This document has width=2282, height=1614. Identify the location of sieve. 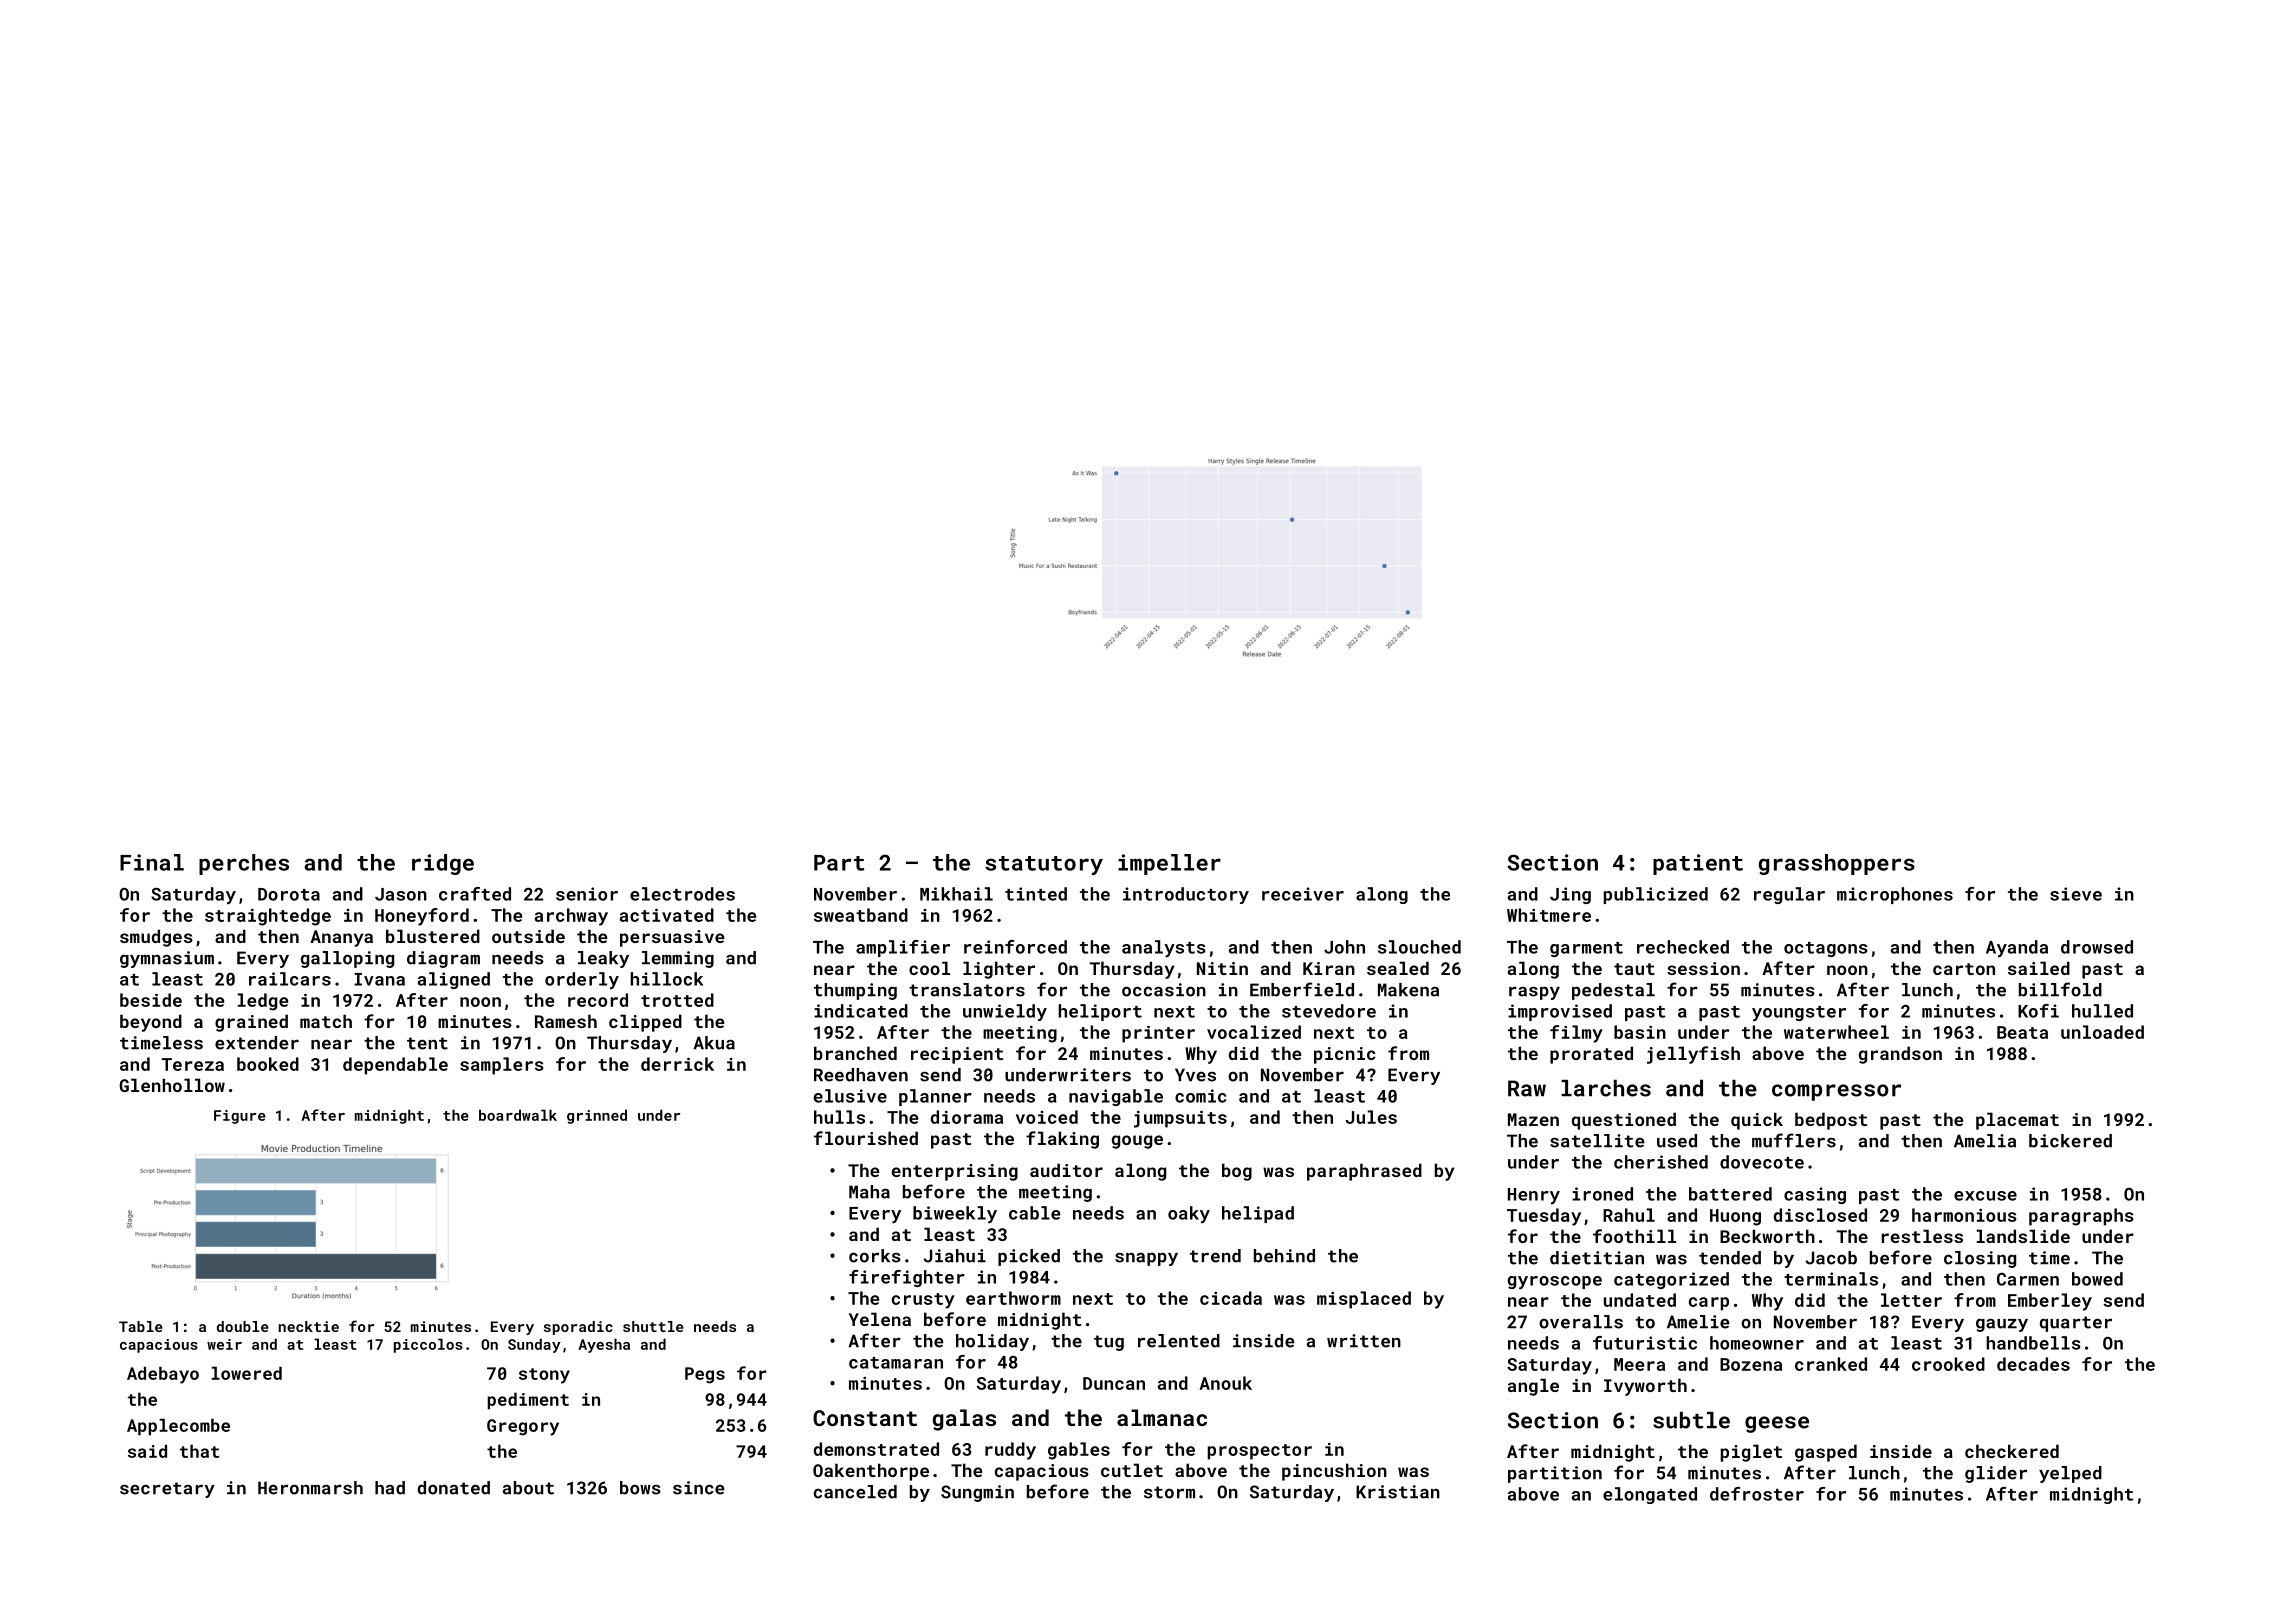
(2076, 894).
